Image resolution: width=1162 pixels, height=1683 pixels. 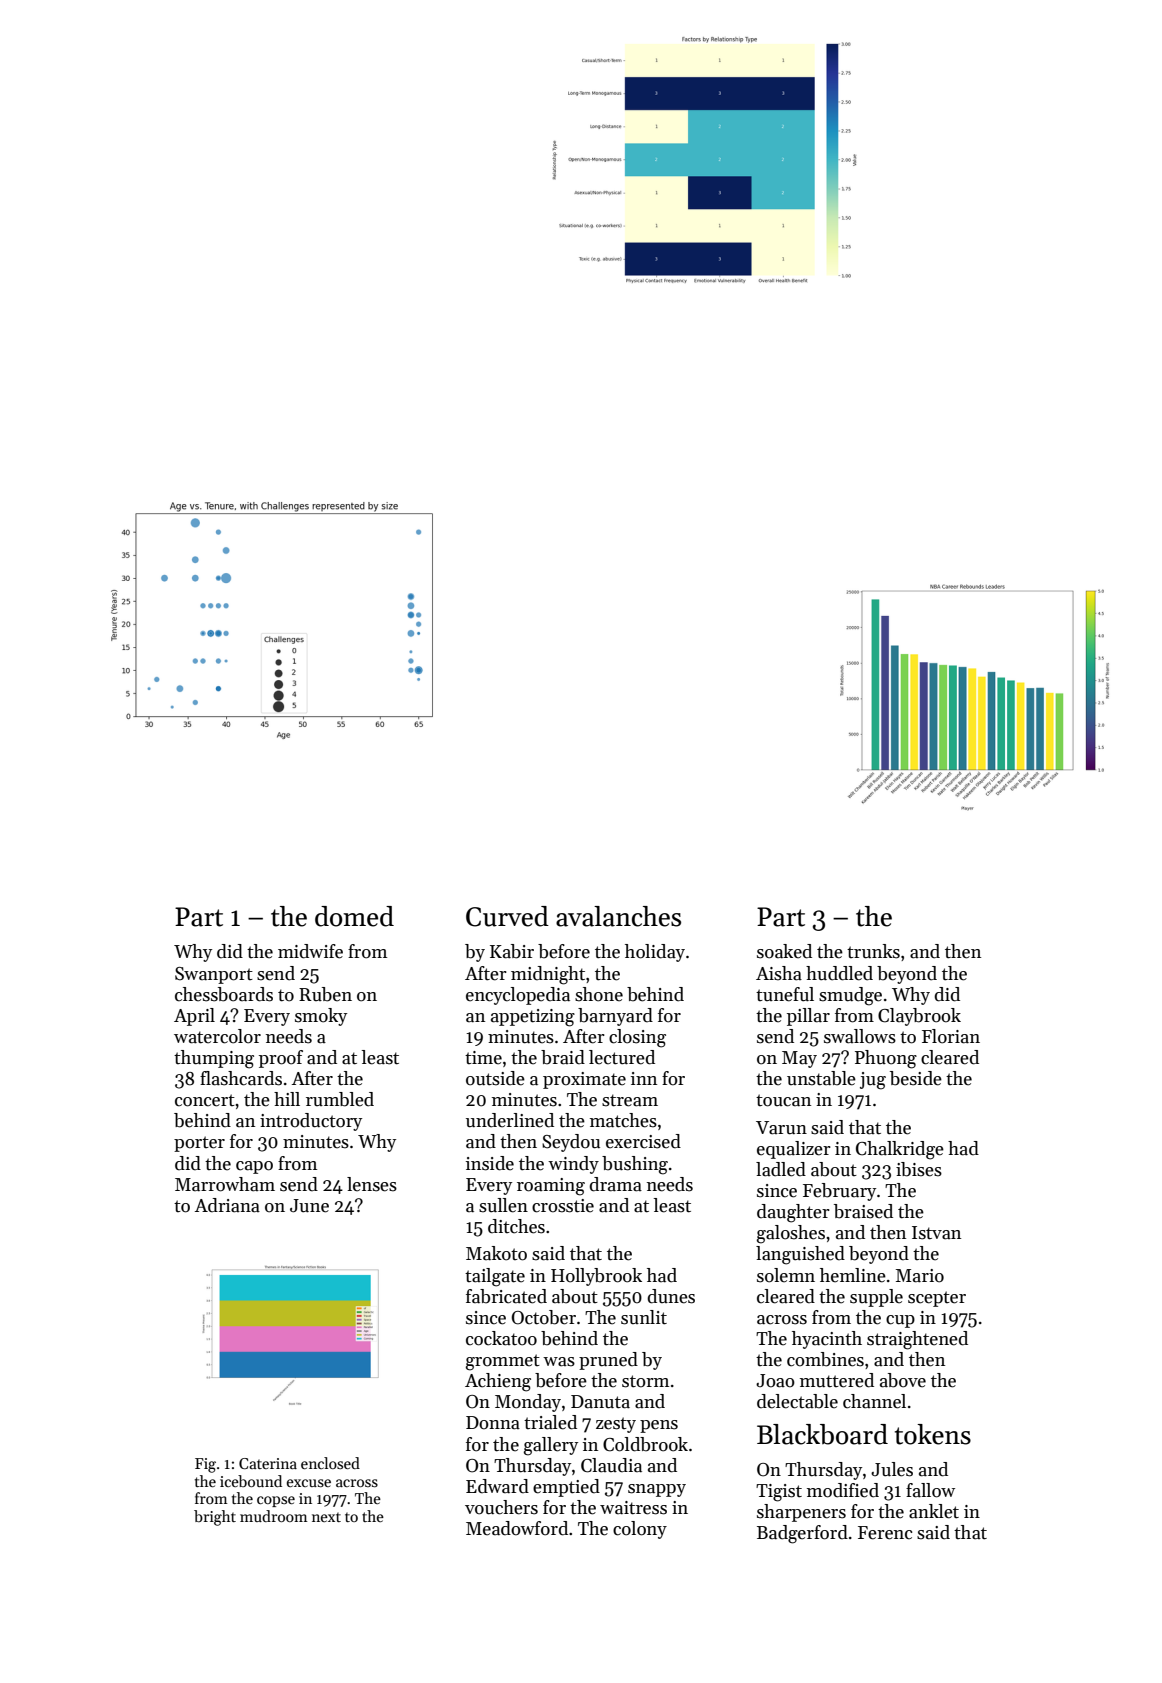 I want to click on Ruben, so click(x=325, y=994).
